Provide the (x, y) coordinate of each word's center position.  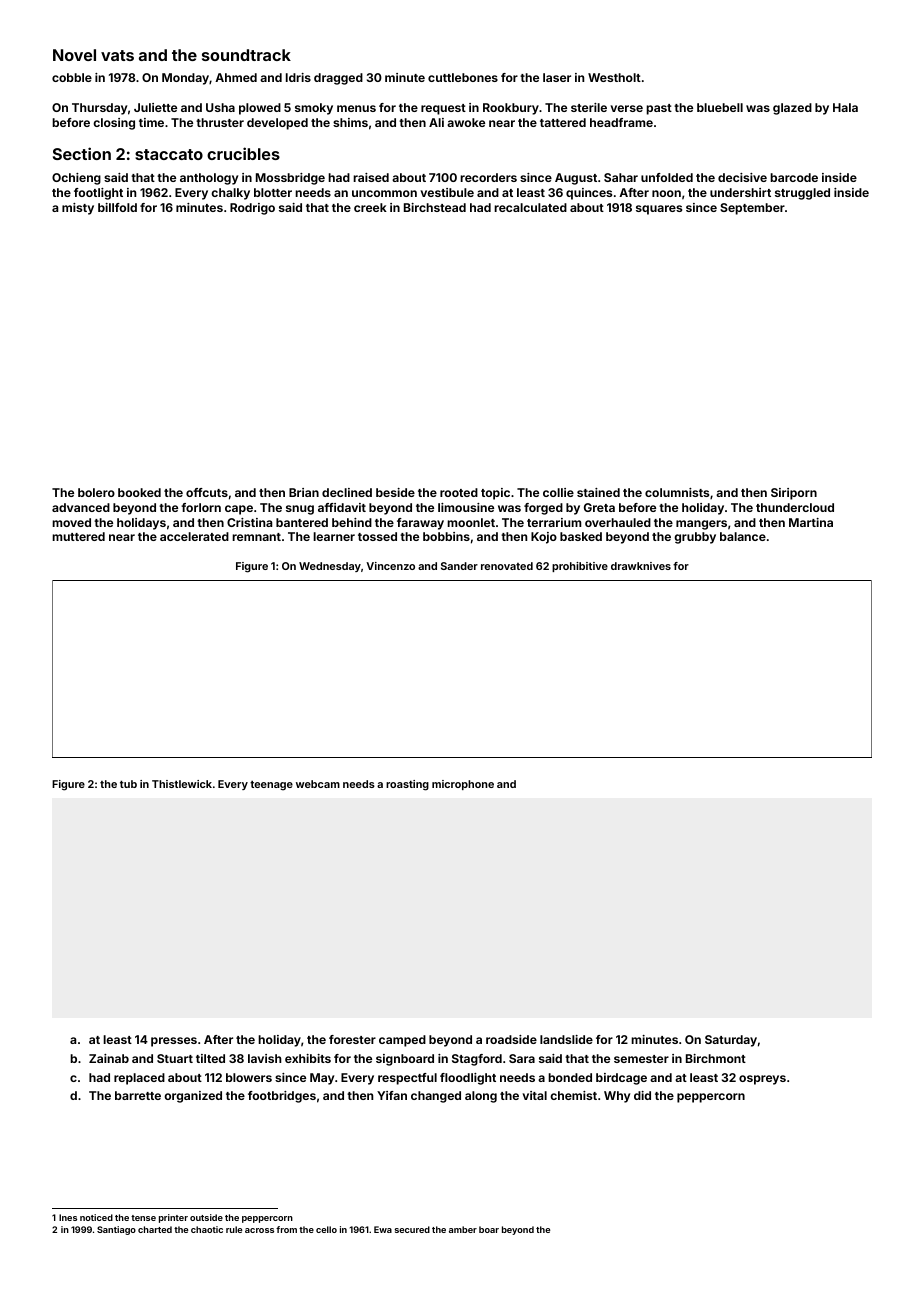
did (642, 1095)
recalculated (530, 207)
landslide (566, 1039)
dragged (338, 79)
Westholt (614, 77)
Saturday (731, 1041)
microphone (463, 785)
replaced (139, 1079)
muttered (78, 536)
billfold (117, 207)
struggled (802, 194)
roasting (407, 785)
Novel (74, 55)
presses (174, 1042)
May (322, 1079)
